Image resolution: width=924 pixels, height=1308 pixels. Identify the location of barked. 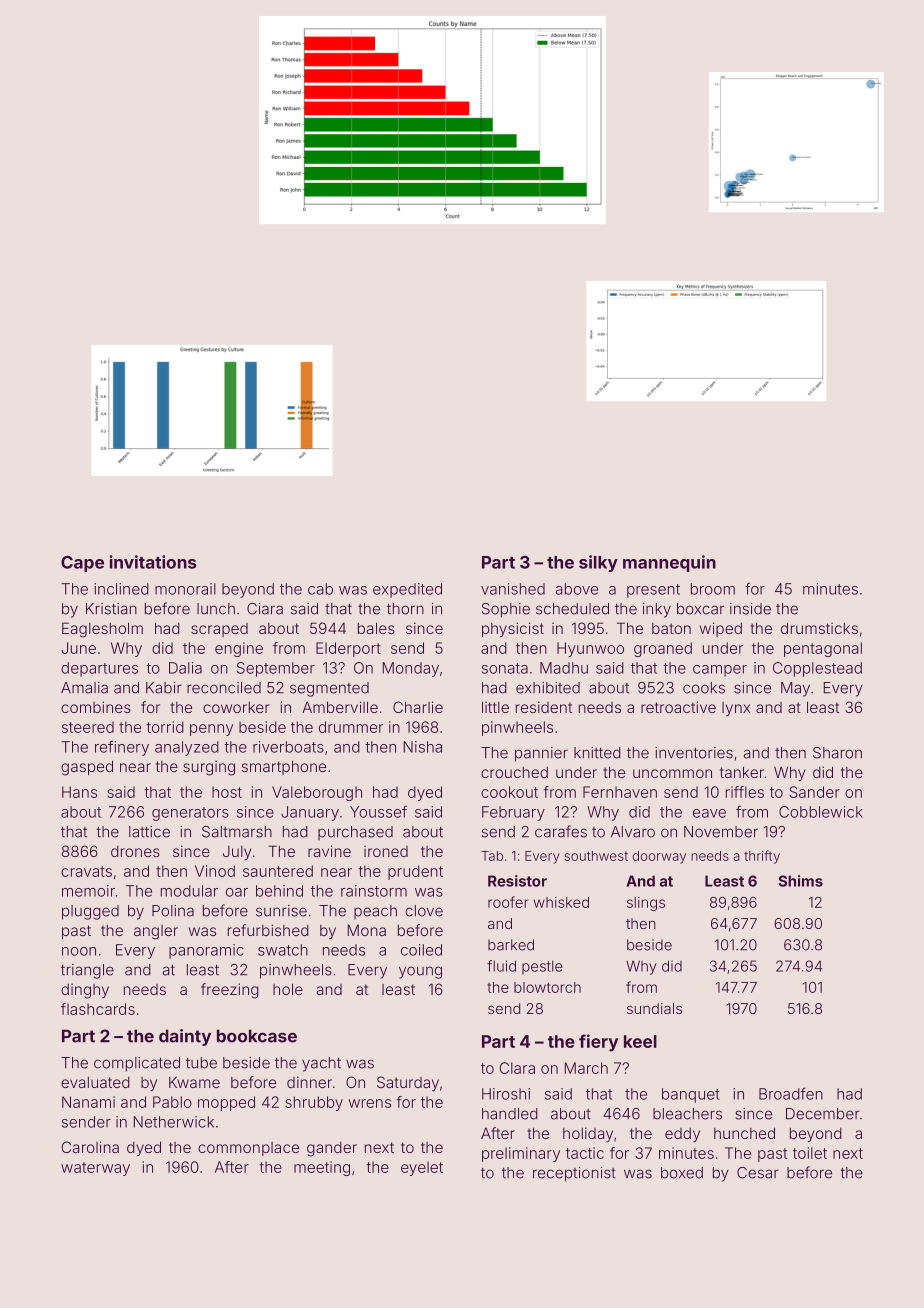
(511, 945).
